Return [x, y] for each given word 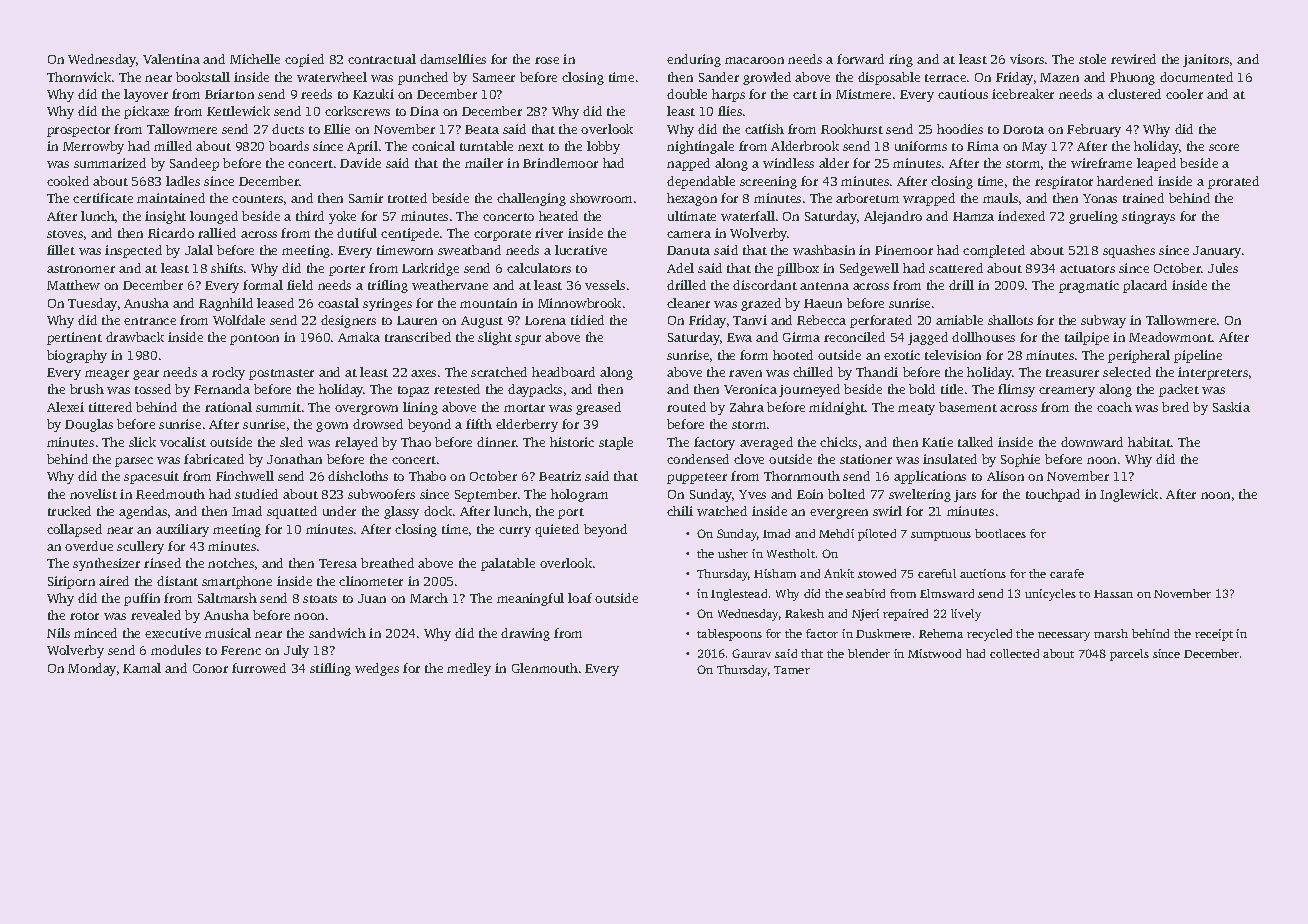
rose [547, 60]
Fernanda [222, 389]
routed [686, 407]
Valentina [171, 59]
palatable [508, 564]
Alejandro [893, 217]
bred [1175, 407]
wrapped [929, 199]
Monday [92, 669]
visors [1027, 59]
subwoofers [381, 494]
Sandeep [194, 164]
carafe [1067, 573]
